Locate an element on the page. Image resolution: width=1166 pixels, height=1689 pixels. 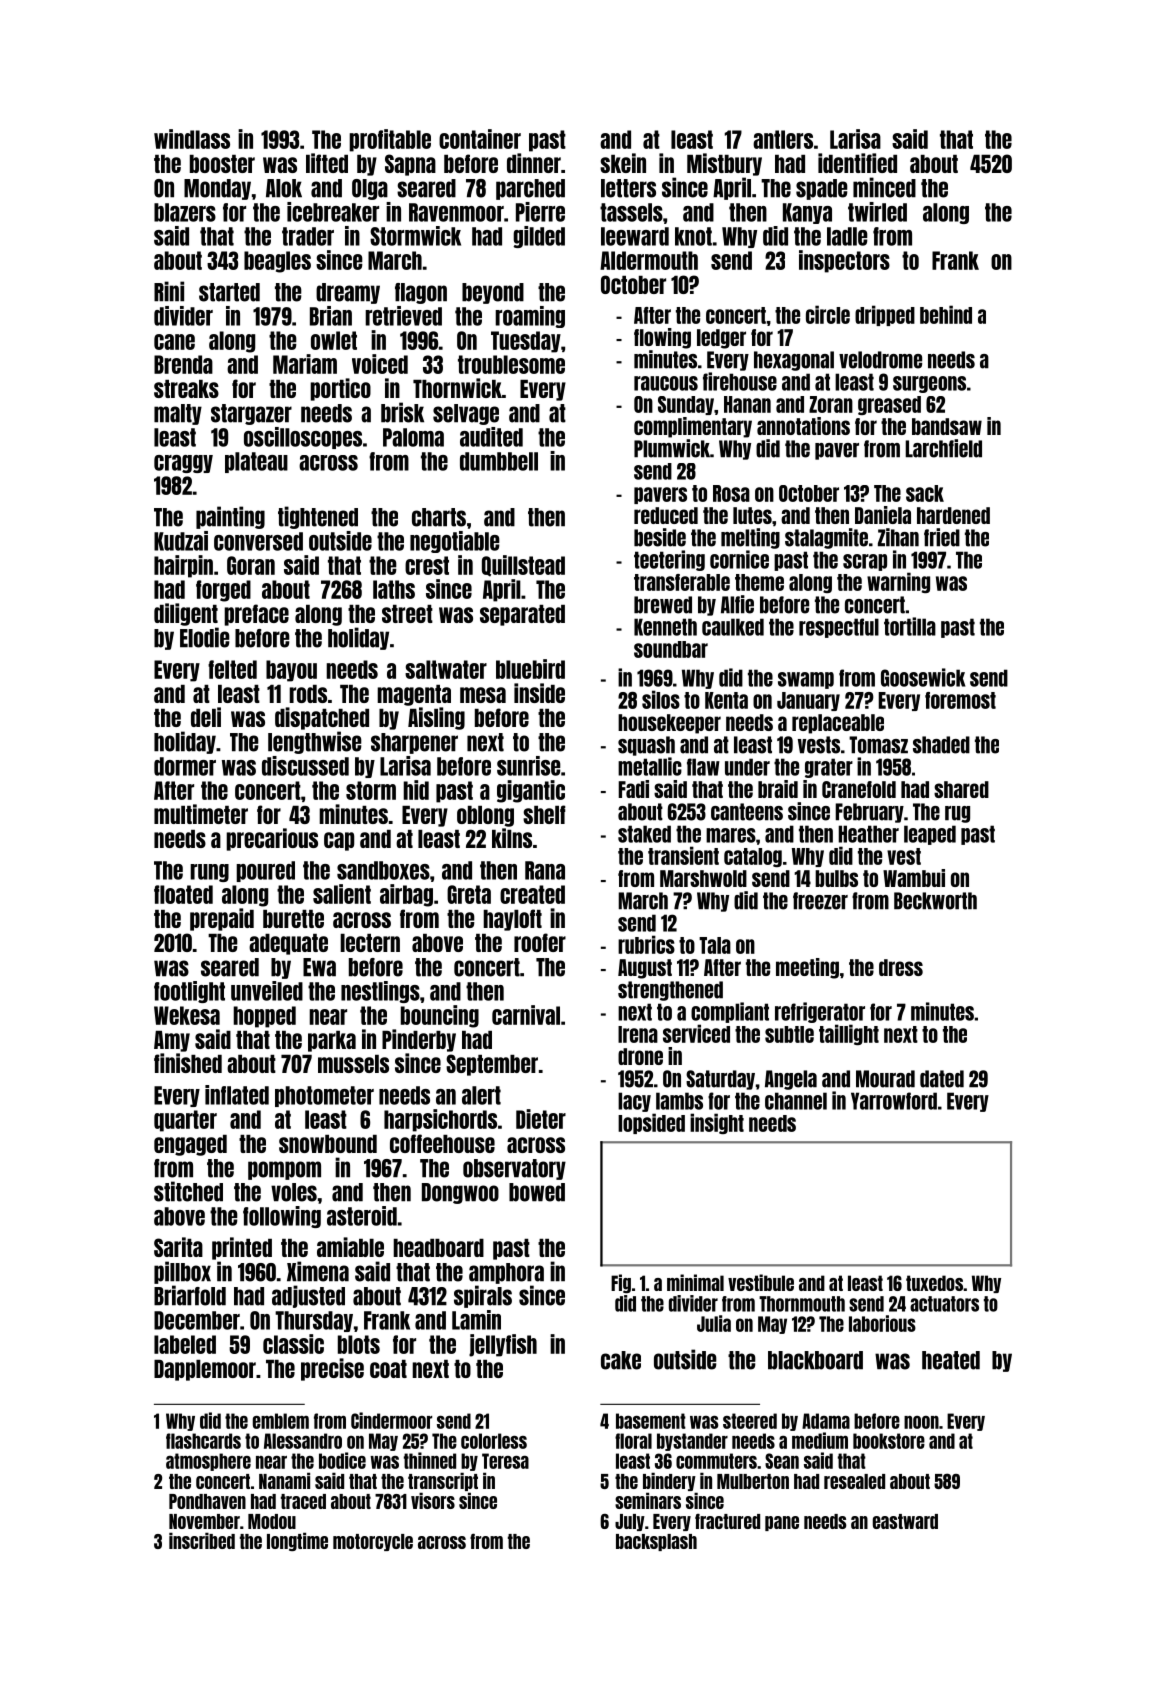
longtime is located at coordinates (297, 1541).
